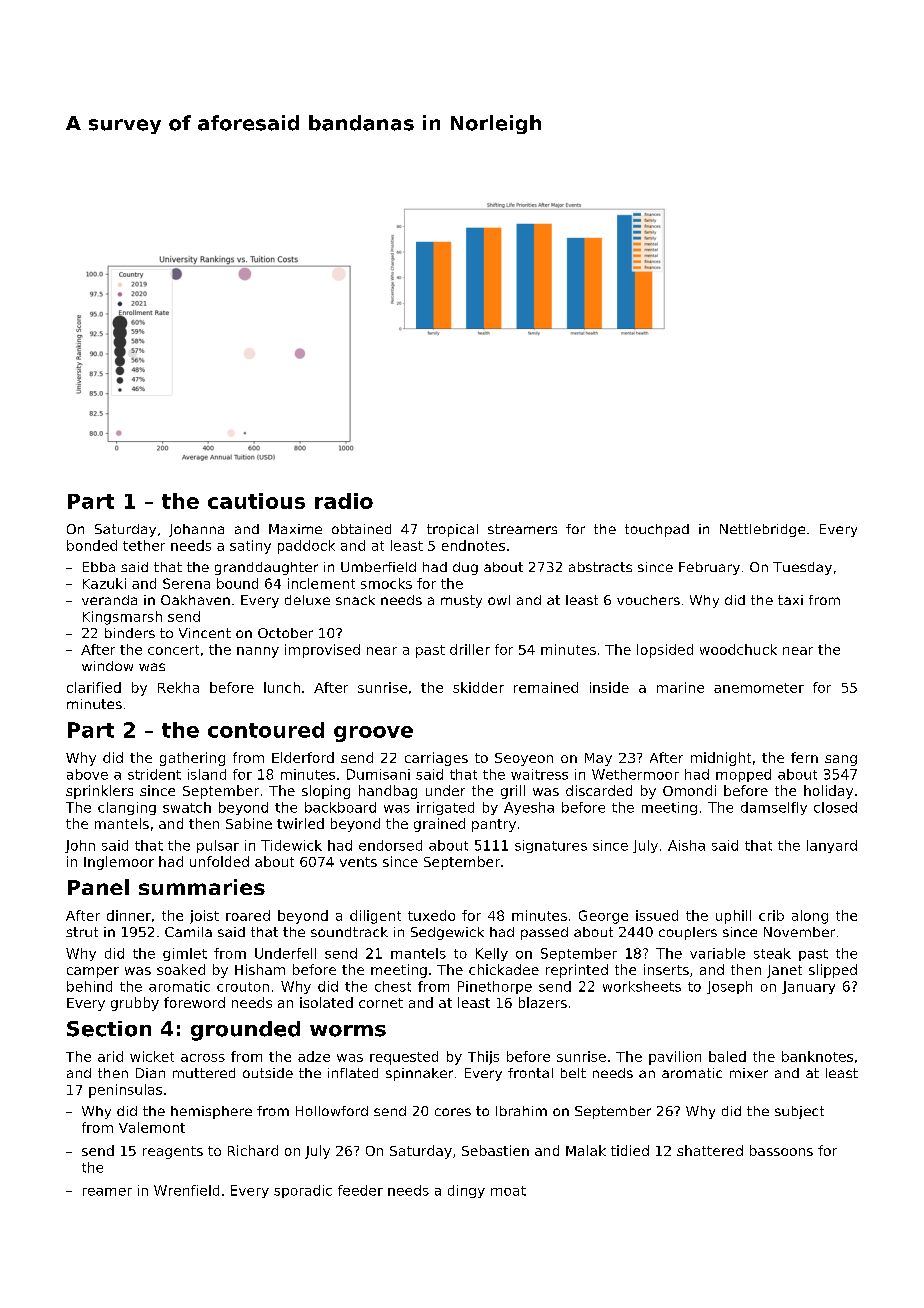 The image size is (924, 1308). Describe the element at coordinates (150, 1073) in the screenshot. I see `Dian` at that location.
